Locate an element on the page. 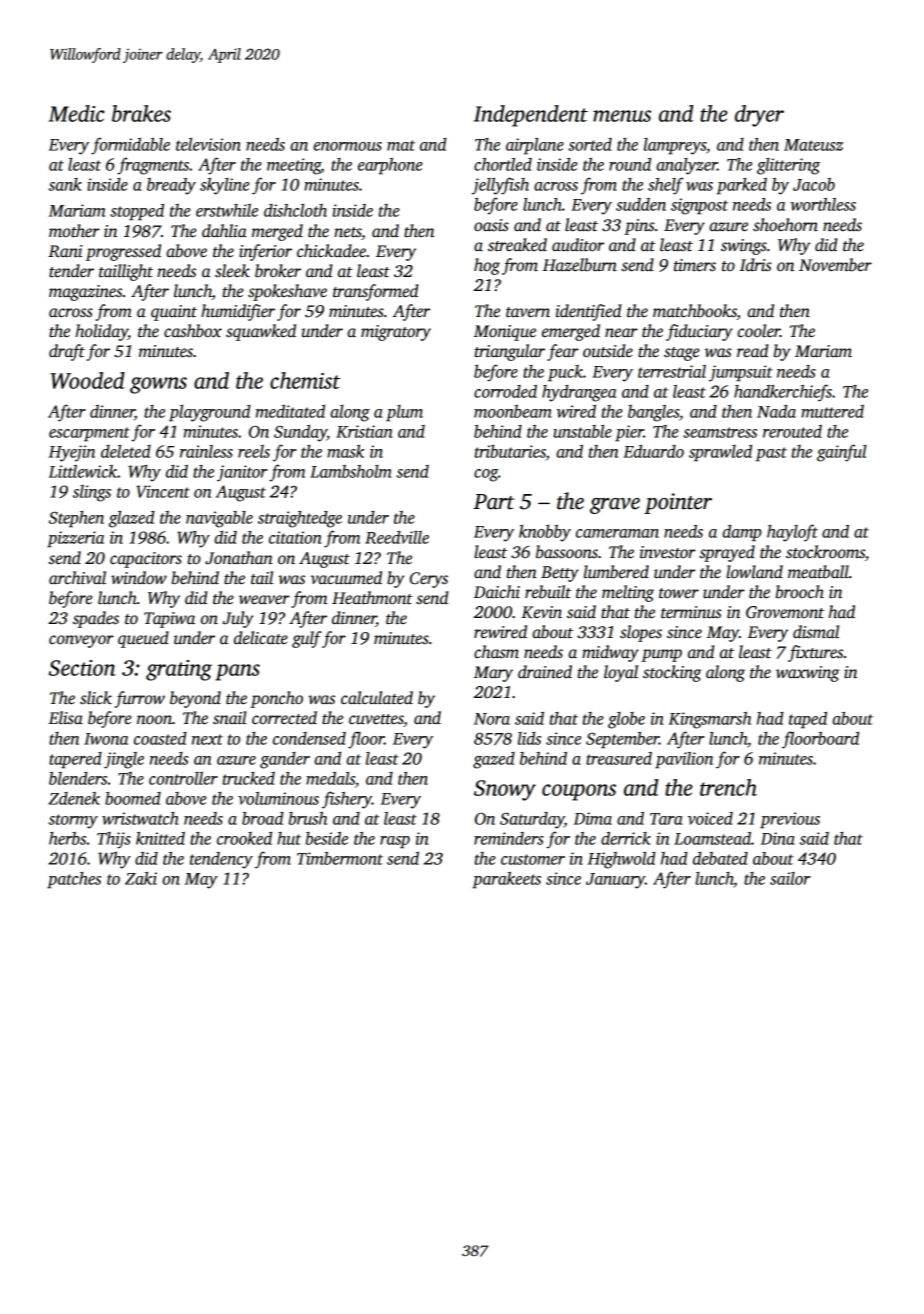  brakes is located at coordinates (141, 113).
